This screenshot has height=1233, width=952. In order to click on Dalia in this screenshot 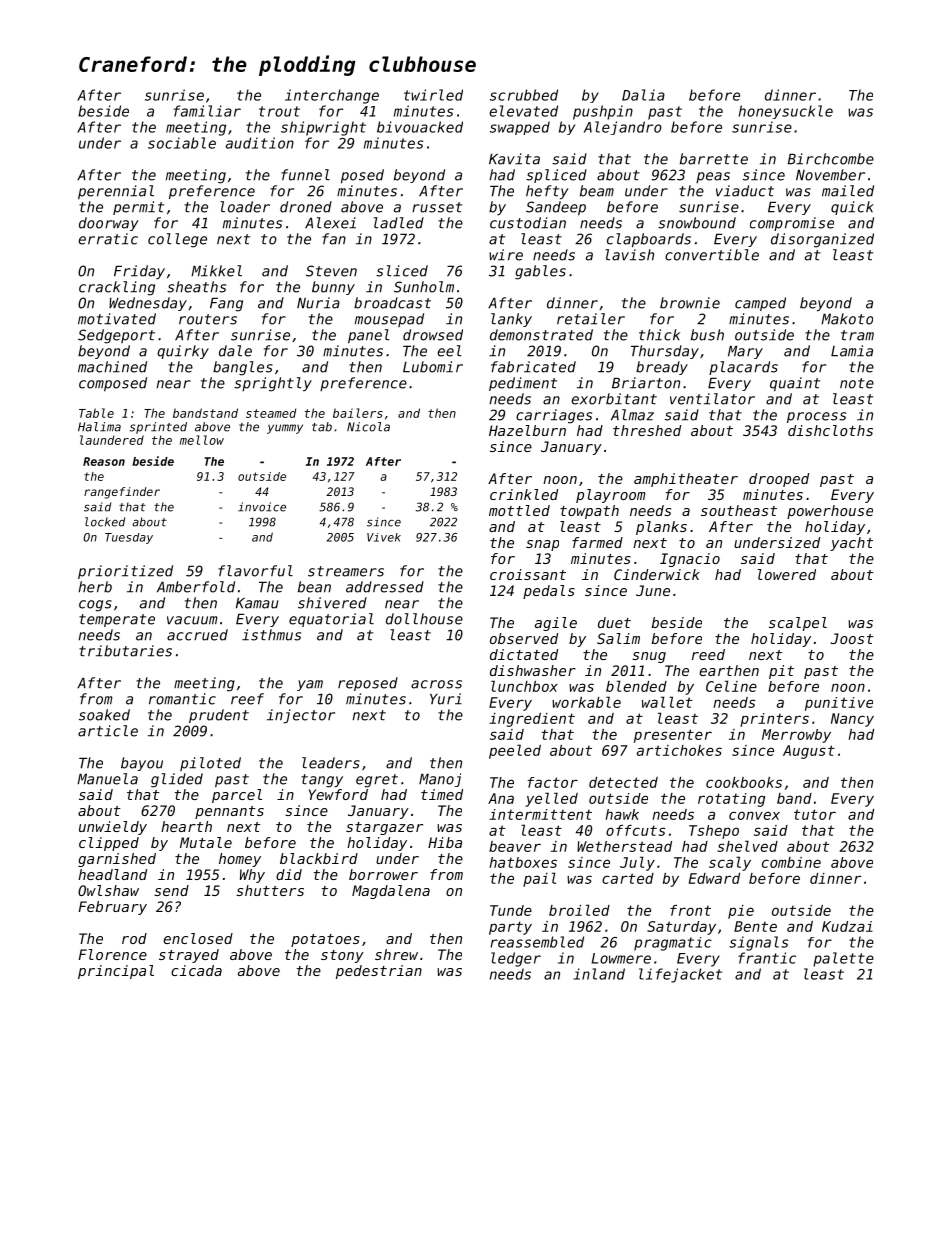, I will do `click(643, 95)`.
